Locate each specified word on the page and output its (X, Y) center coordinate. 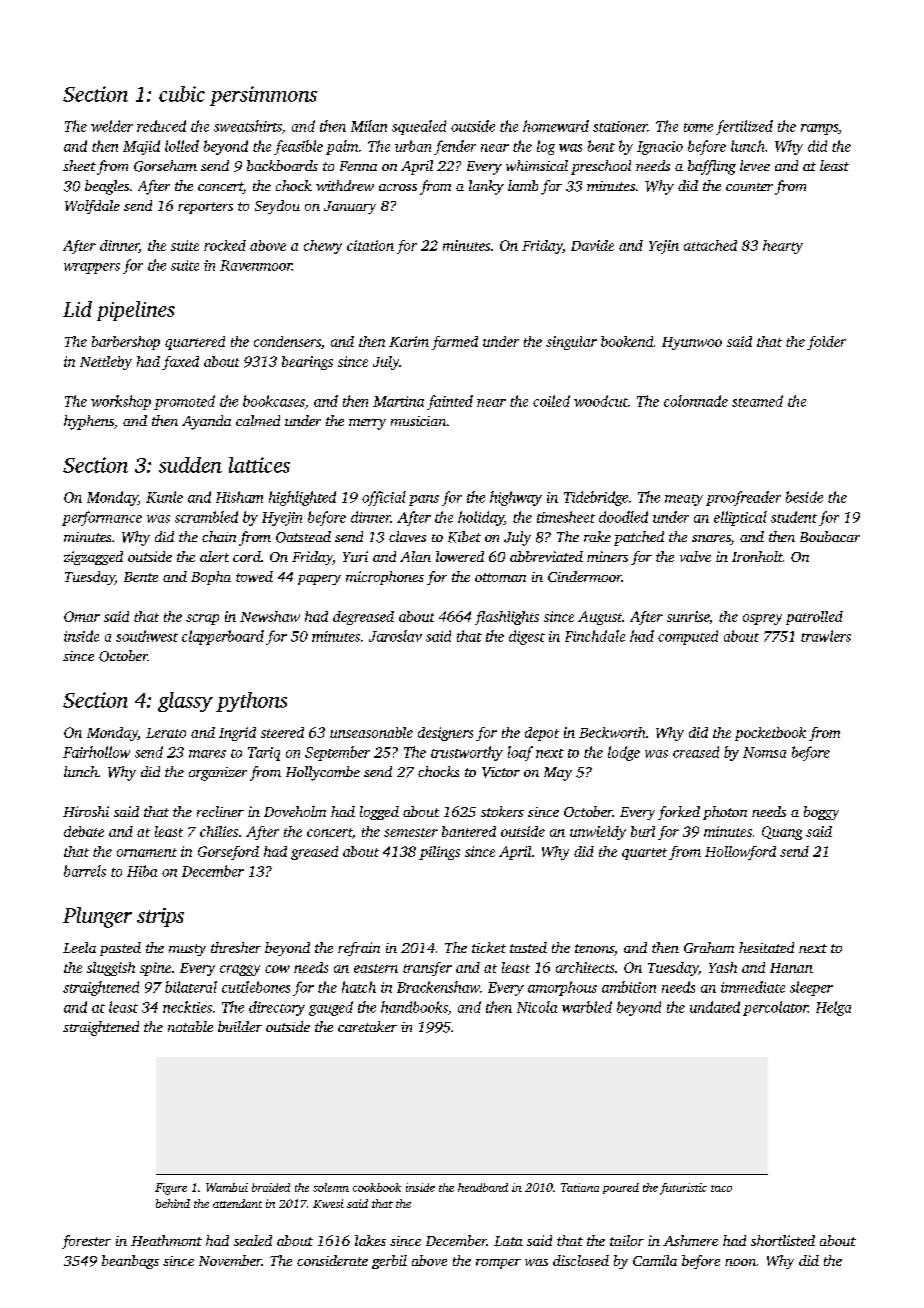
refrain (359, 949)
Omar (82, 616)
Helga (833, 1008)
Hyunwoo (692, 343)
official (384, 498)
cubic (182, 94)
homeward (556, 126)
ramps (819, 129)
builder (240, 1026)
